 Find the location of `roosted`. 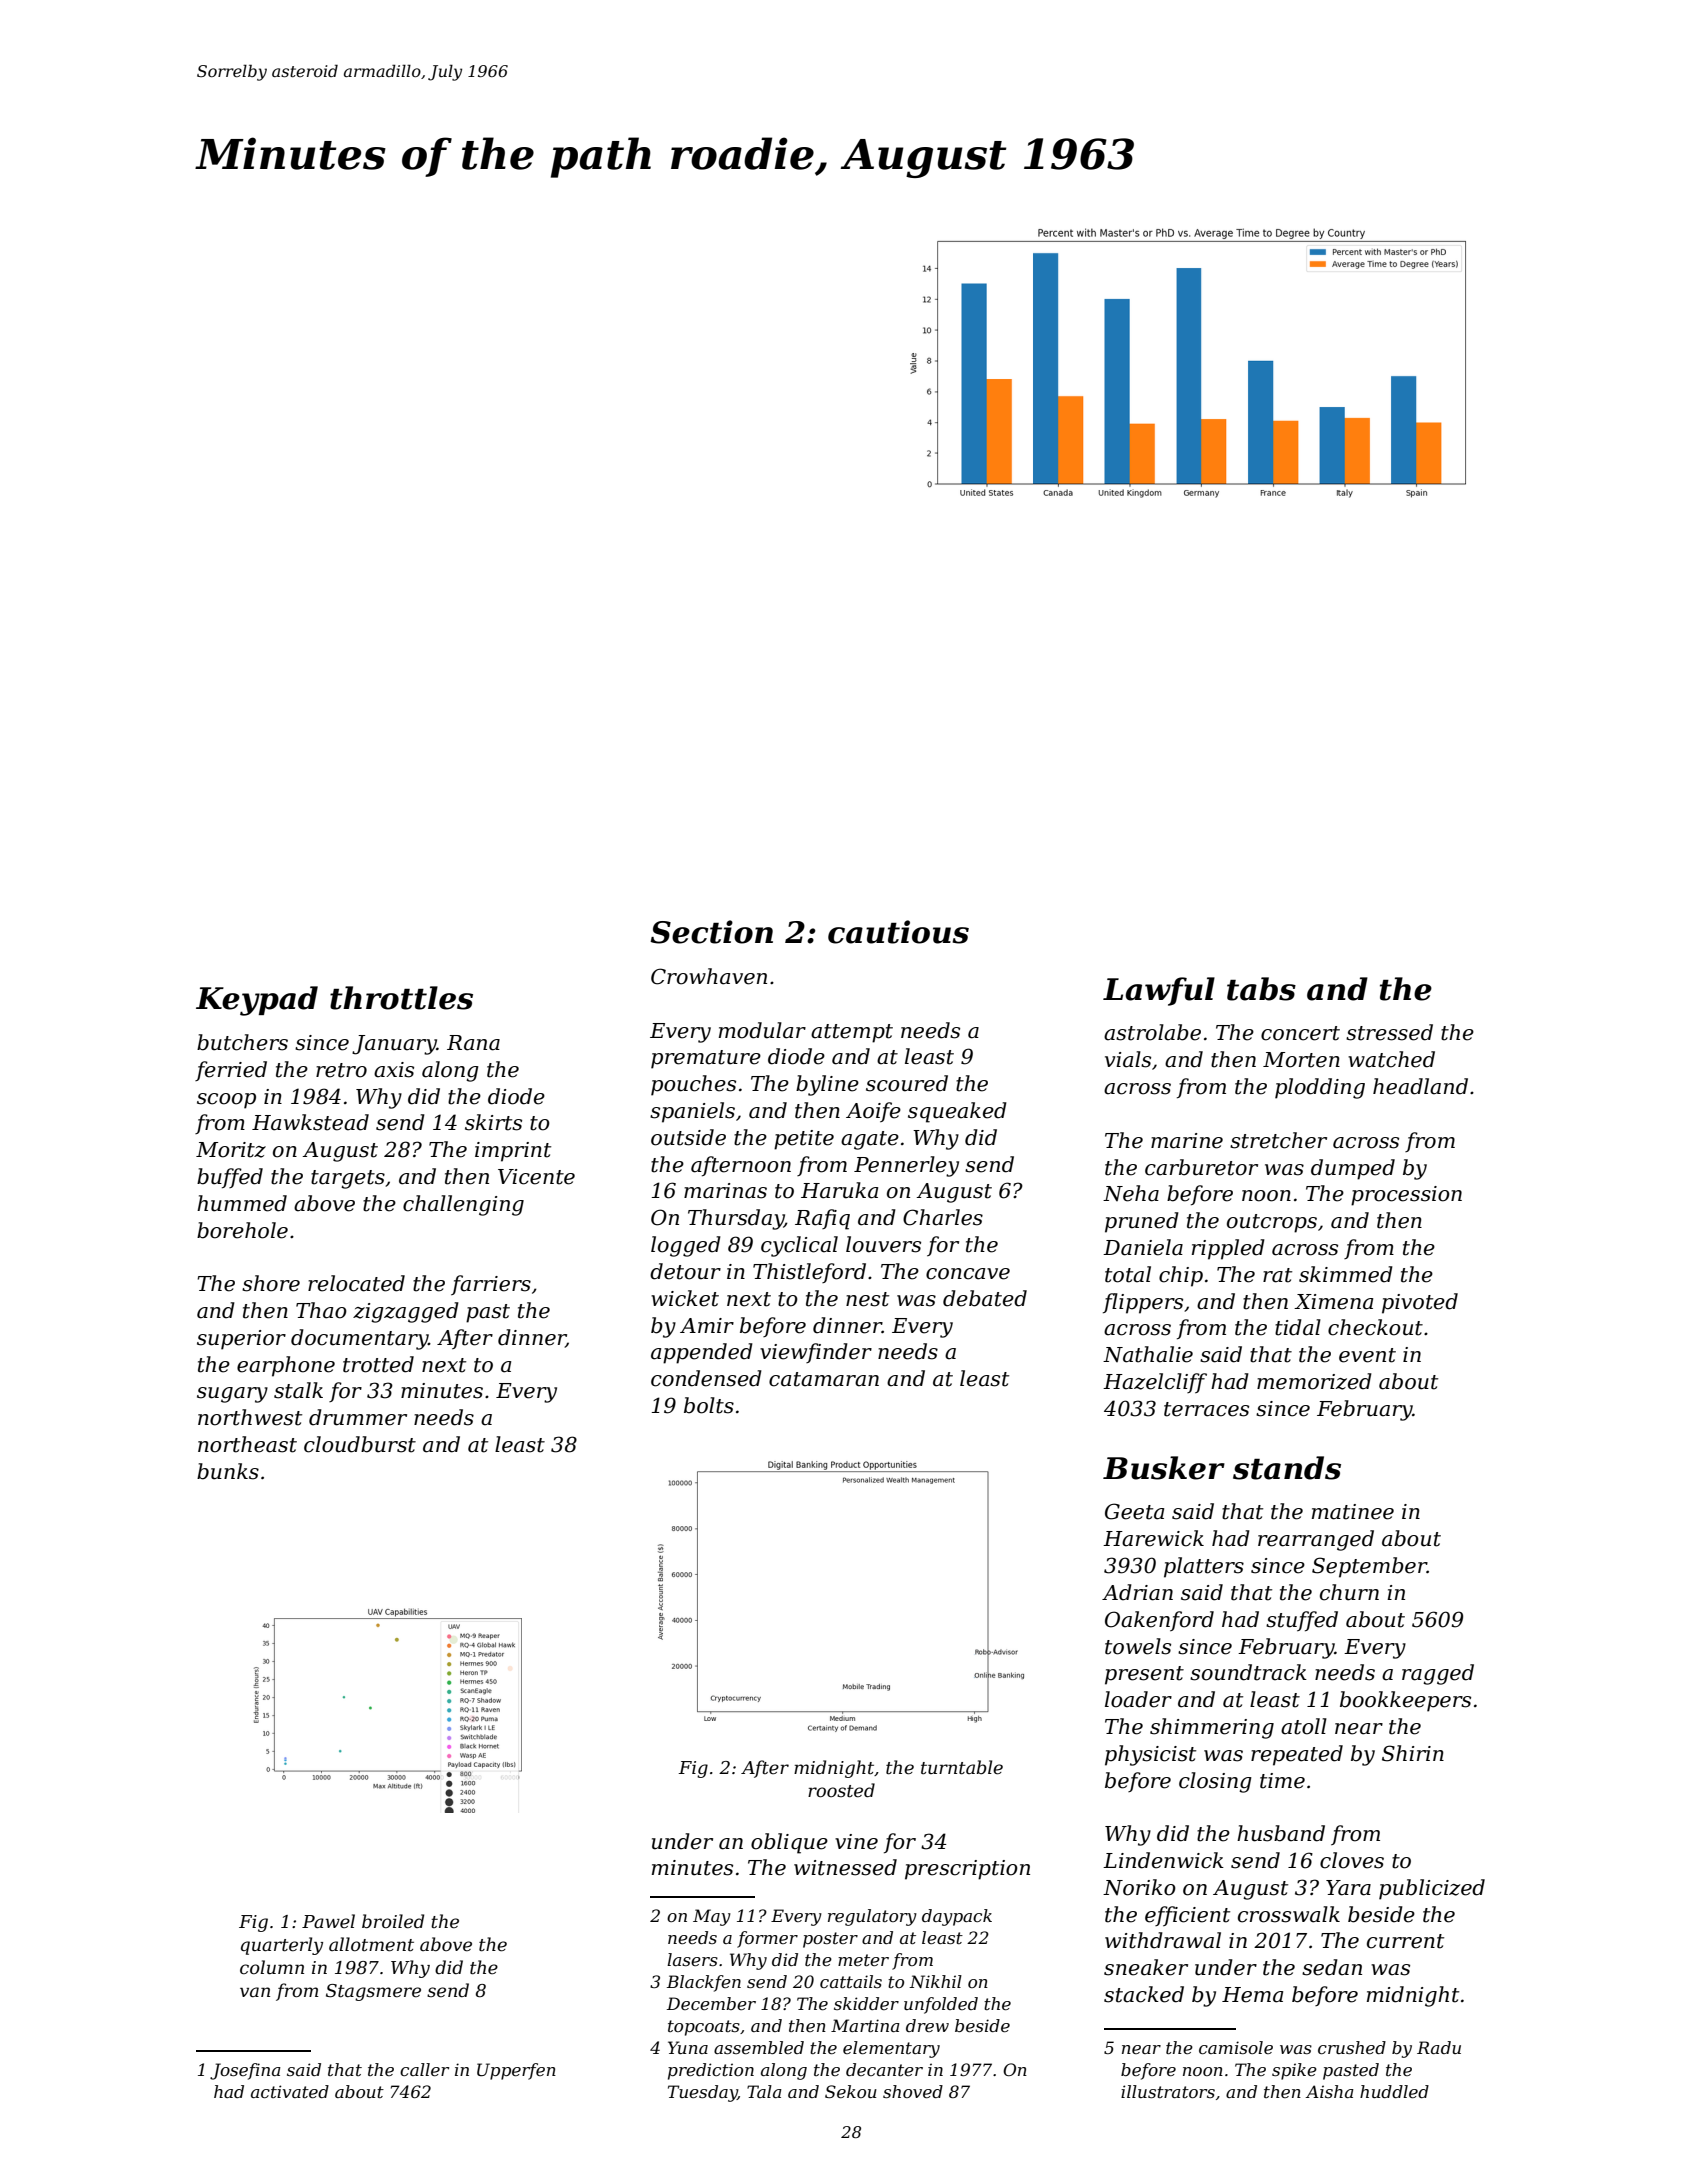

roosted is located at coordinates (841, 1790).
